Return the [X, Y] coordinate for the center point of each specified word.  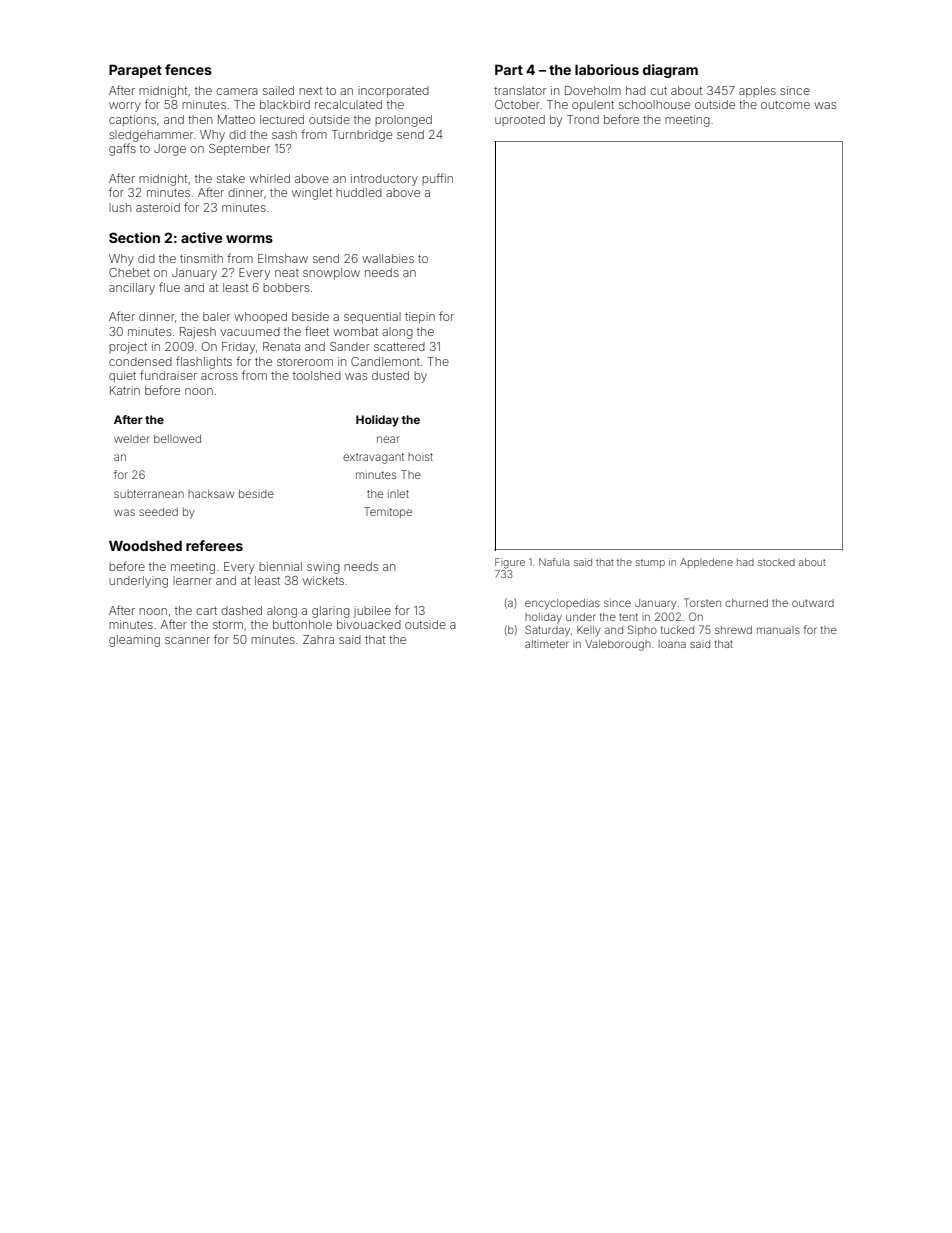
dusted [390, 375]
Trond [583, 119]
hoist [420, 457]
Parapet [135, 71]
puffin [437, 179]
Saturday [547, 631]
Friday [238, 348]
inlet [398, 493]
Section [134, 237]
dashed [241, 610]
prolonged [403, 121]
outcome [785, 105]
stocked [776, 562]
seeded [158, 511]
